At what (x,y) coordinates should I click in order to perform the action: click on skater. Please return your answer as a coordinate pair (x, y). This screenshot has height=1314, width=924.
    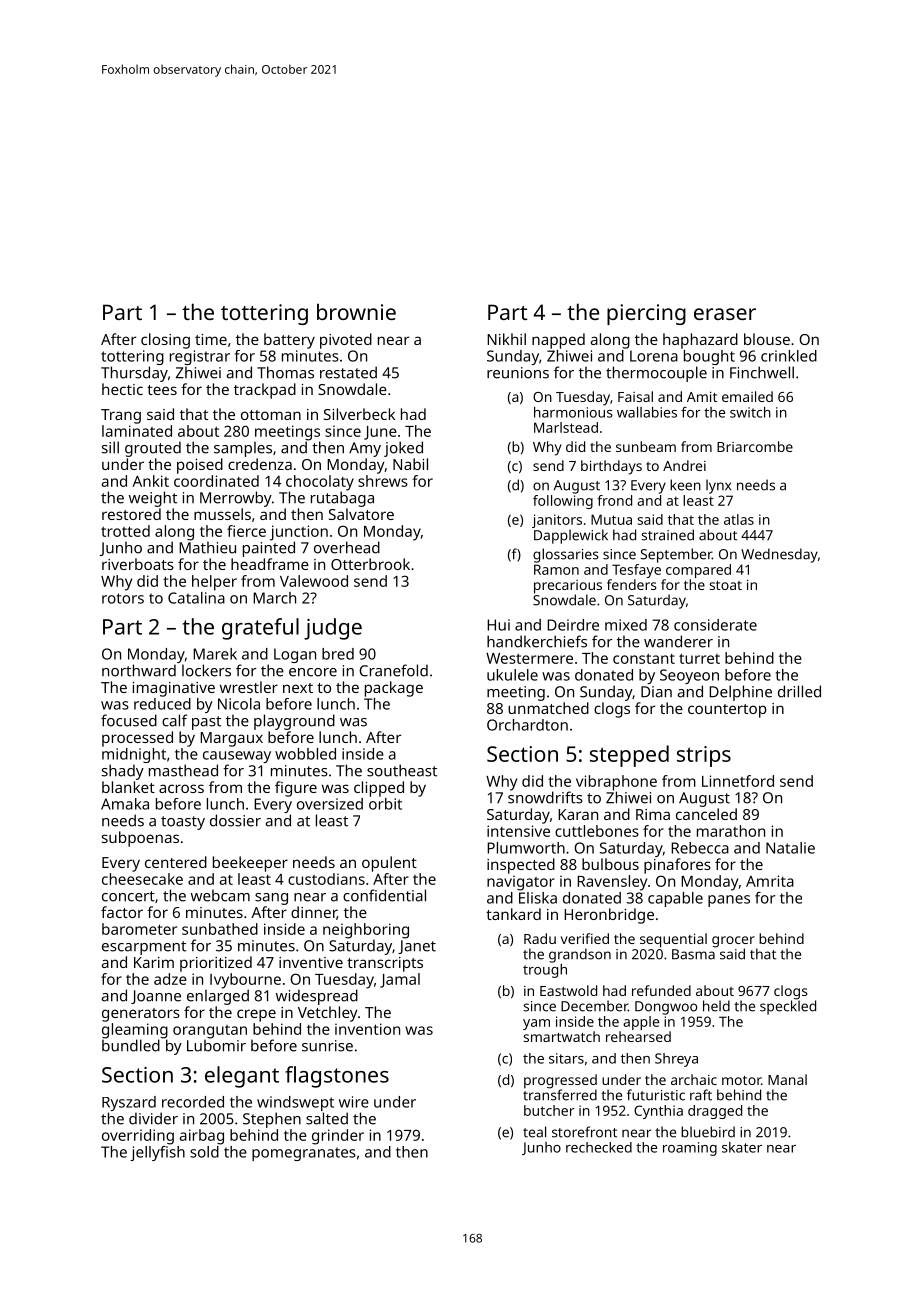
    Looking at the image, I should click on (742, 1147).
